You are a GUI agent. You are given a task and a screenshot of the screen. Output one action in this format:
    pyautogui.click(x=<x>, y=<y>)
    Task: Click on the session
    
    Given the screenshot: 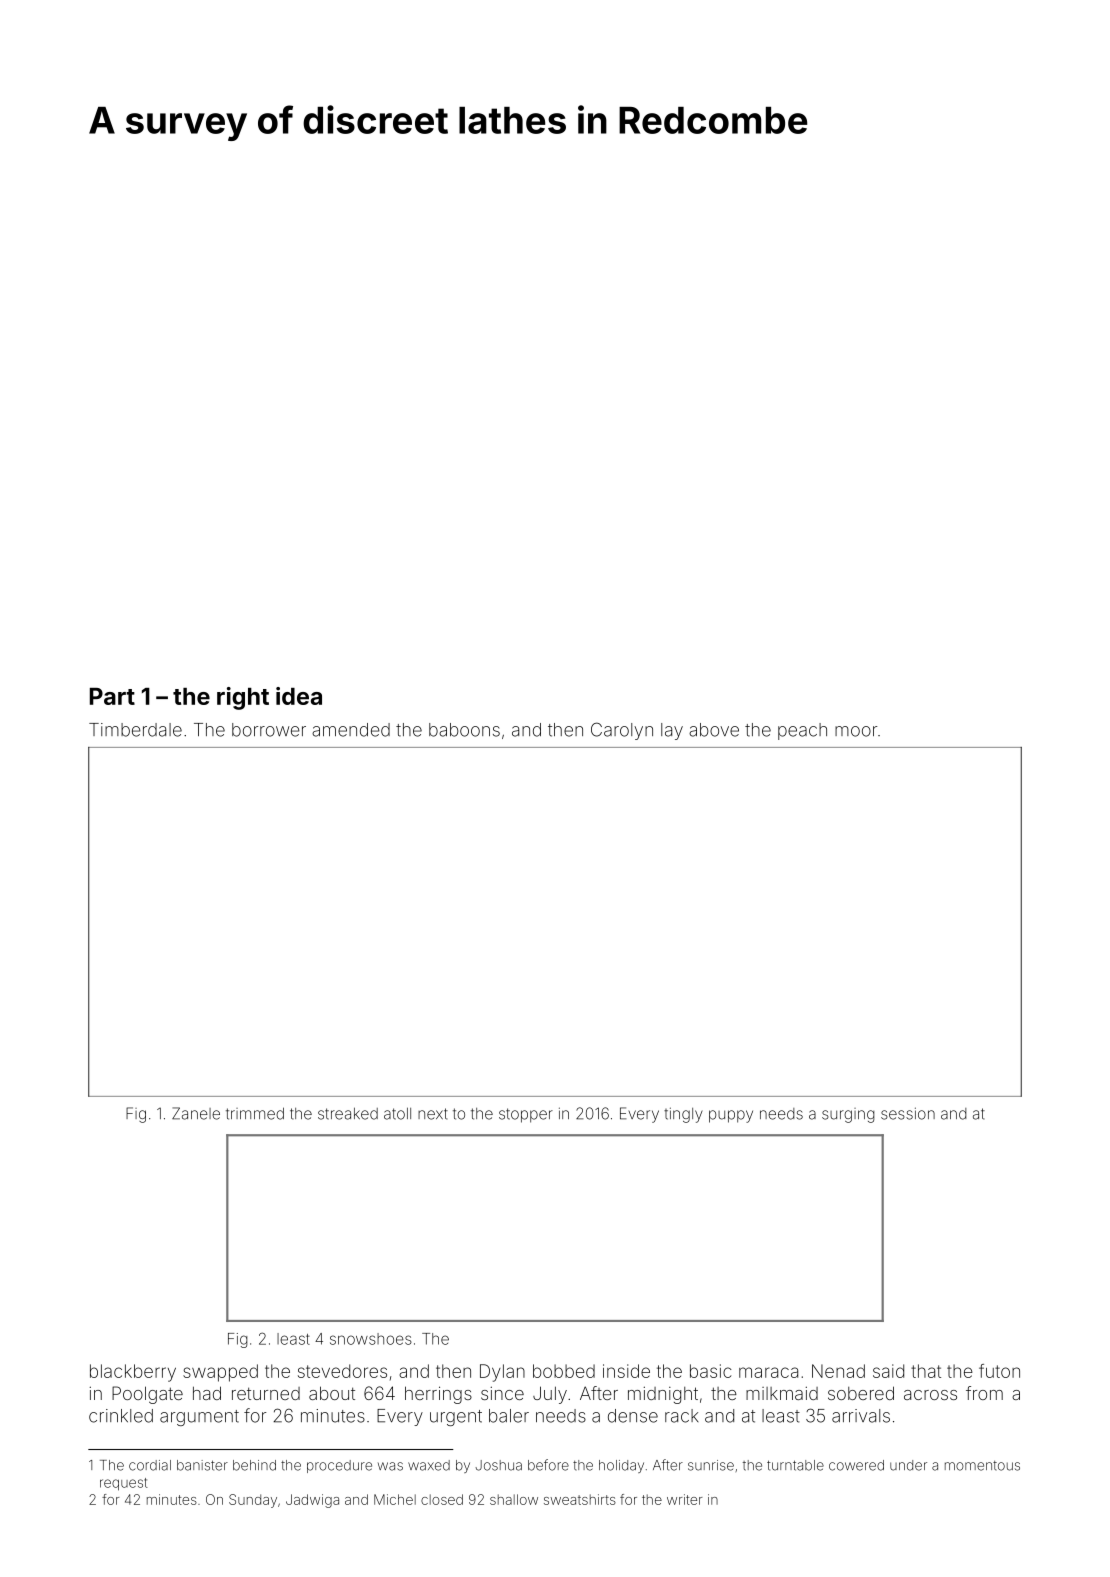 What is the action you would take?
    pyautogui.click(x=908, y=1113)
